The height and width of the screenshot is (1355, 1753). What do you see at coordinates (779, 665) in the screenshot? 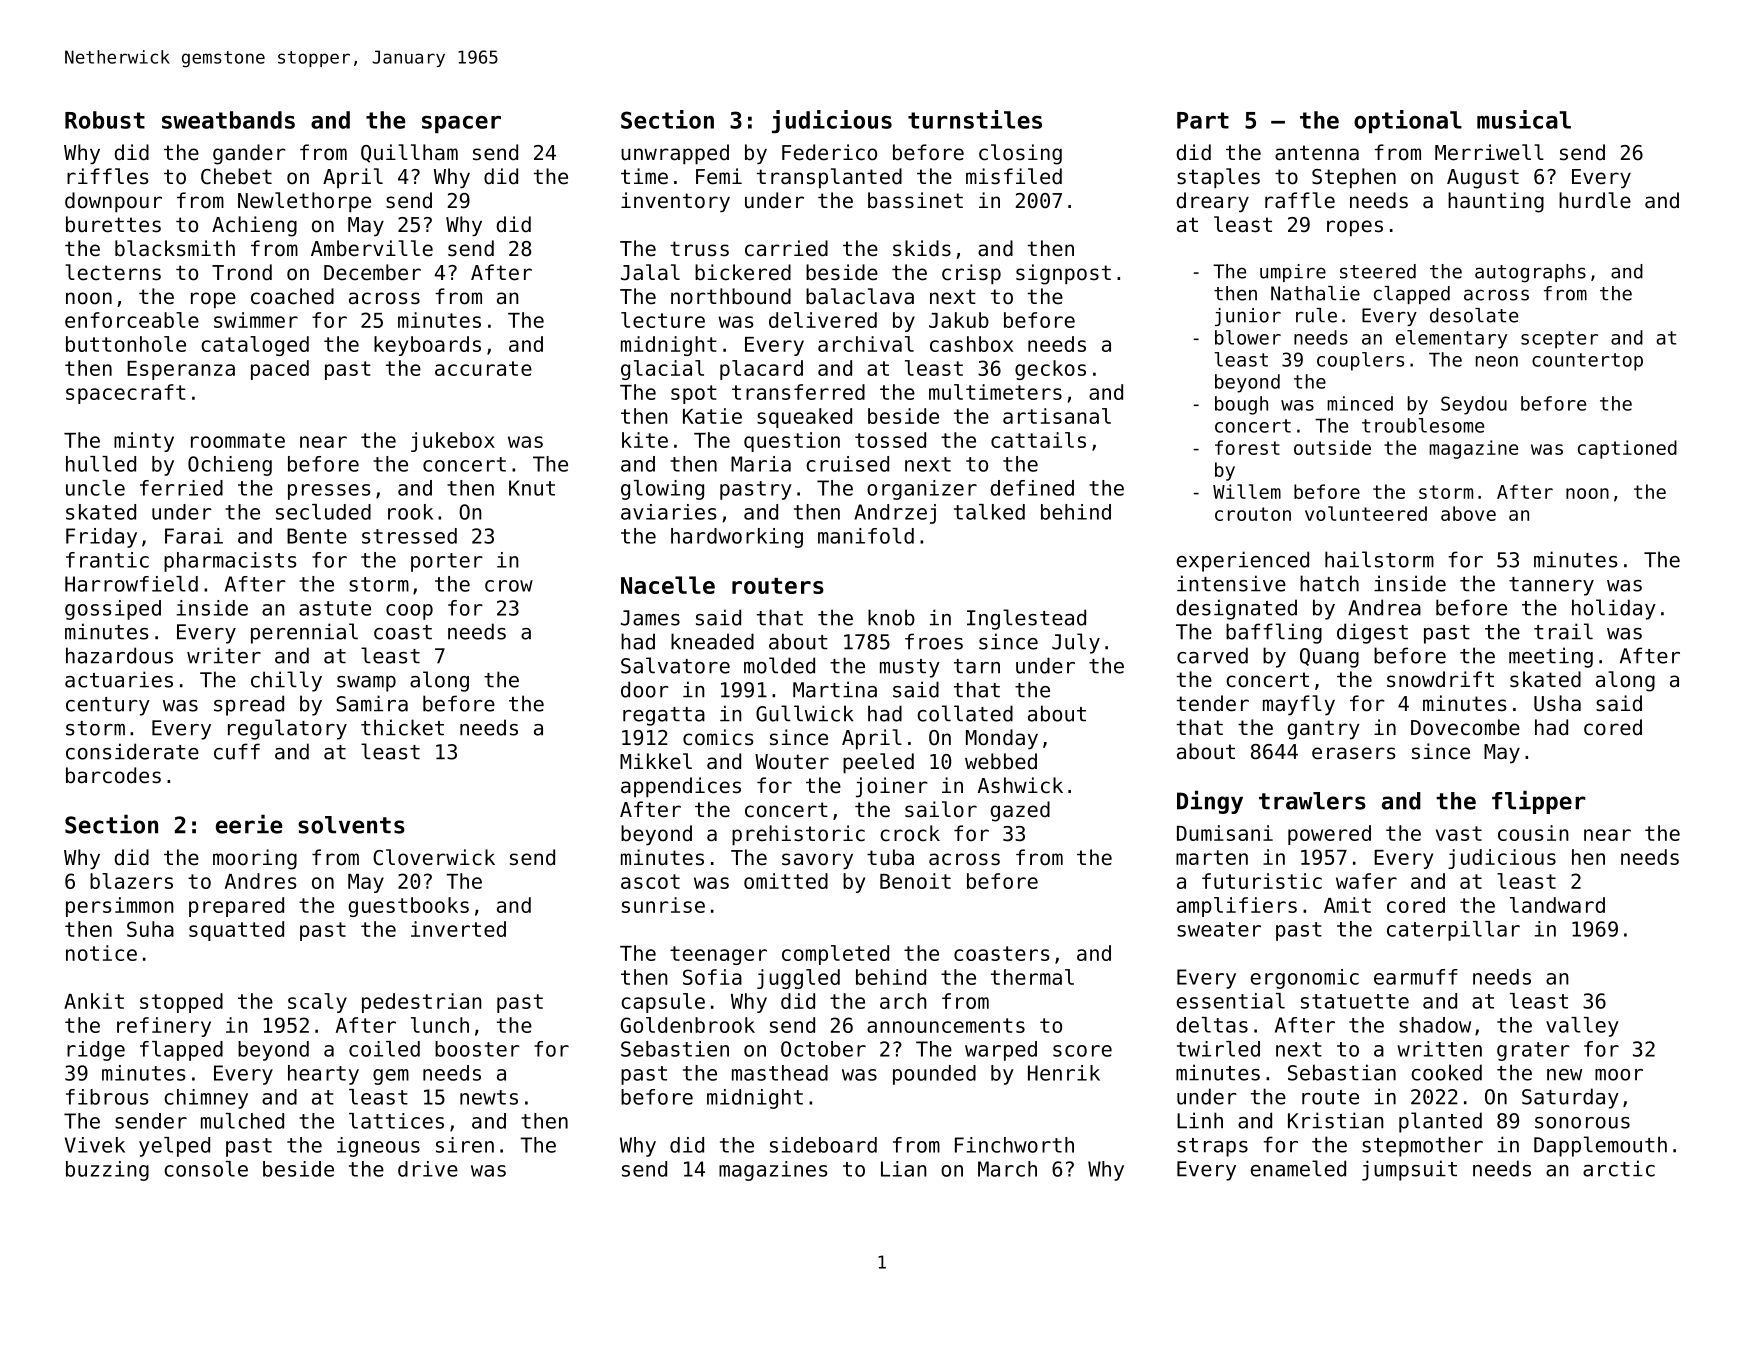
I see `molded` at bounding box center [779, 665].
